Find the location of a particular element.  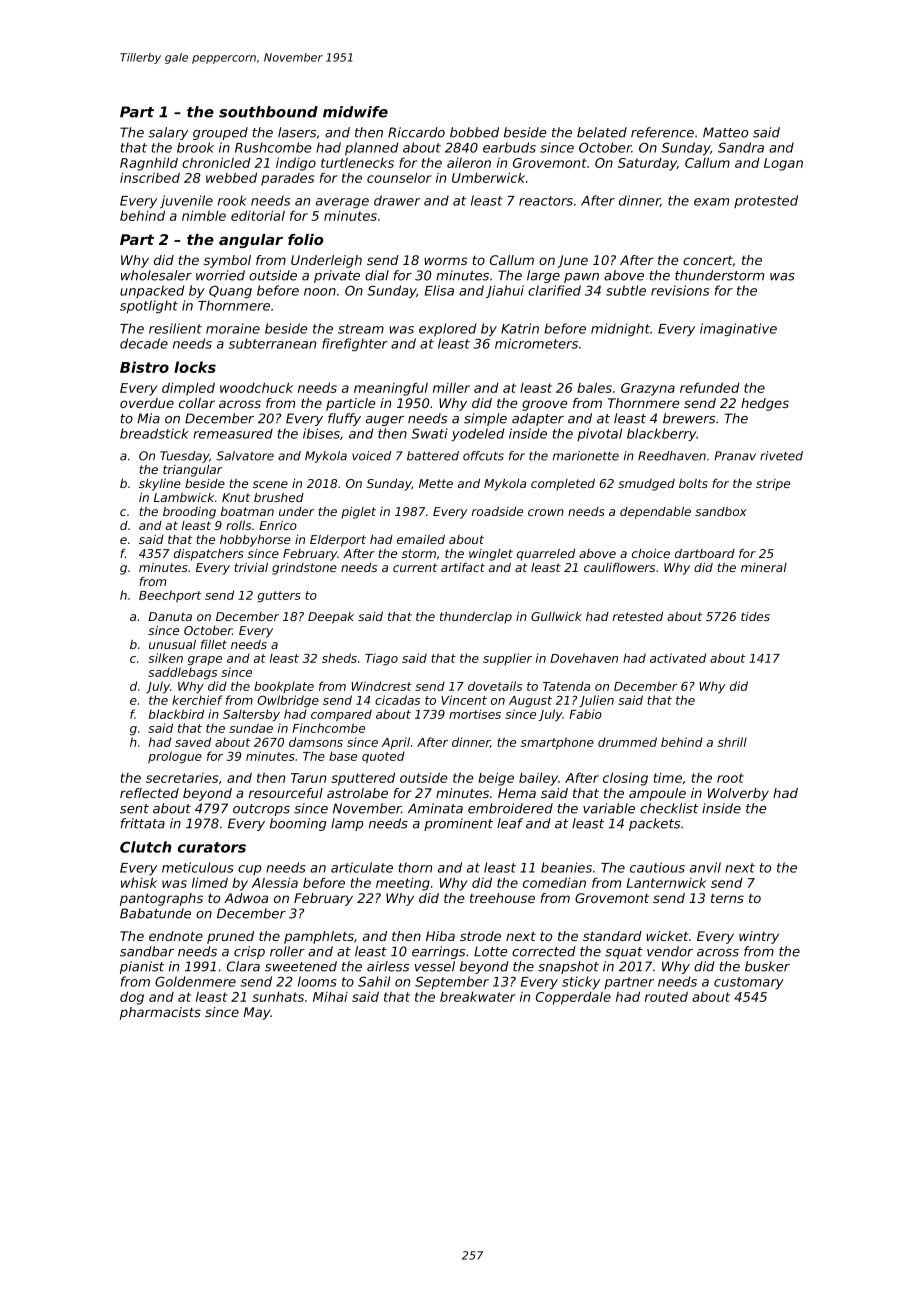

auger is located at coordinates (385, 421).
